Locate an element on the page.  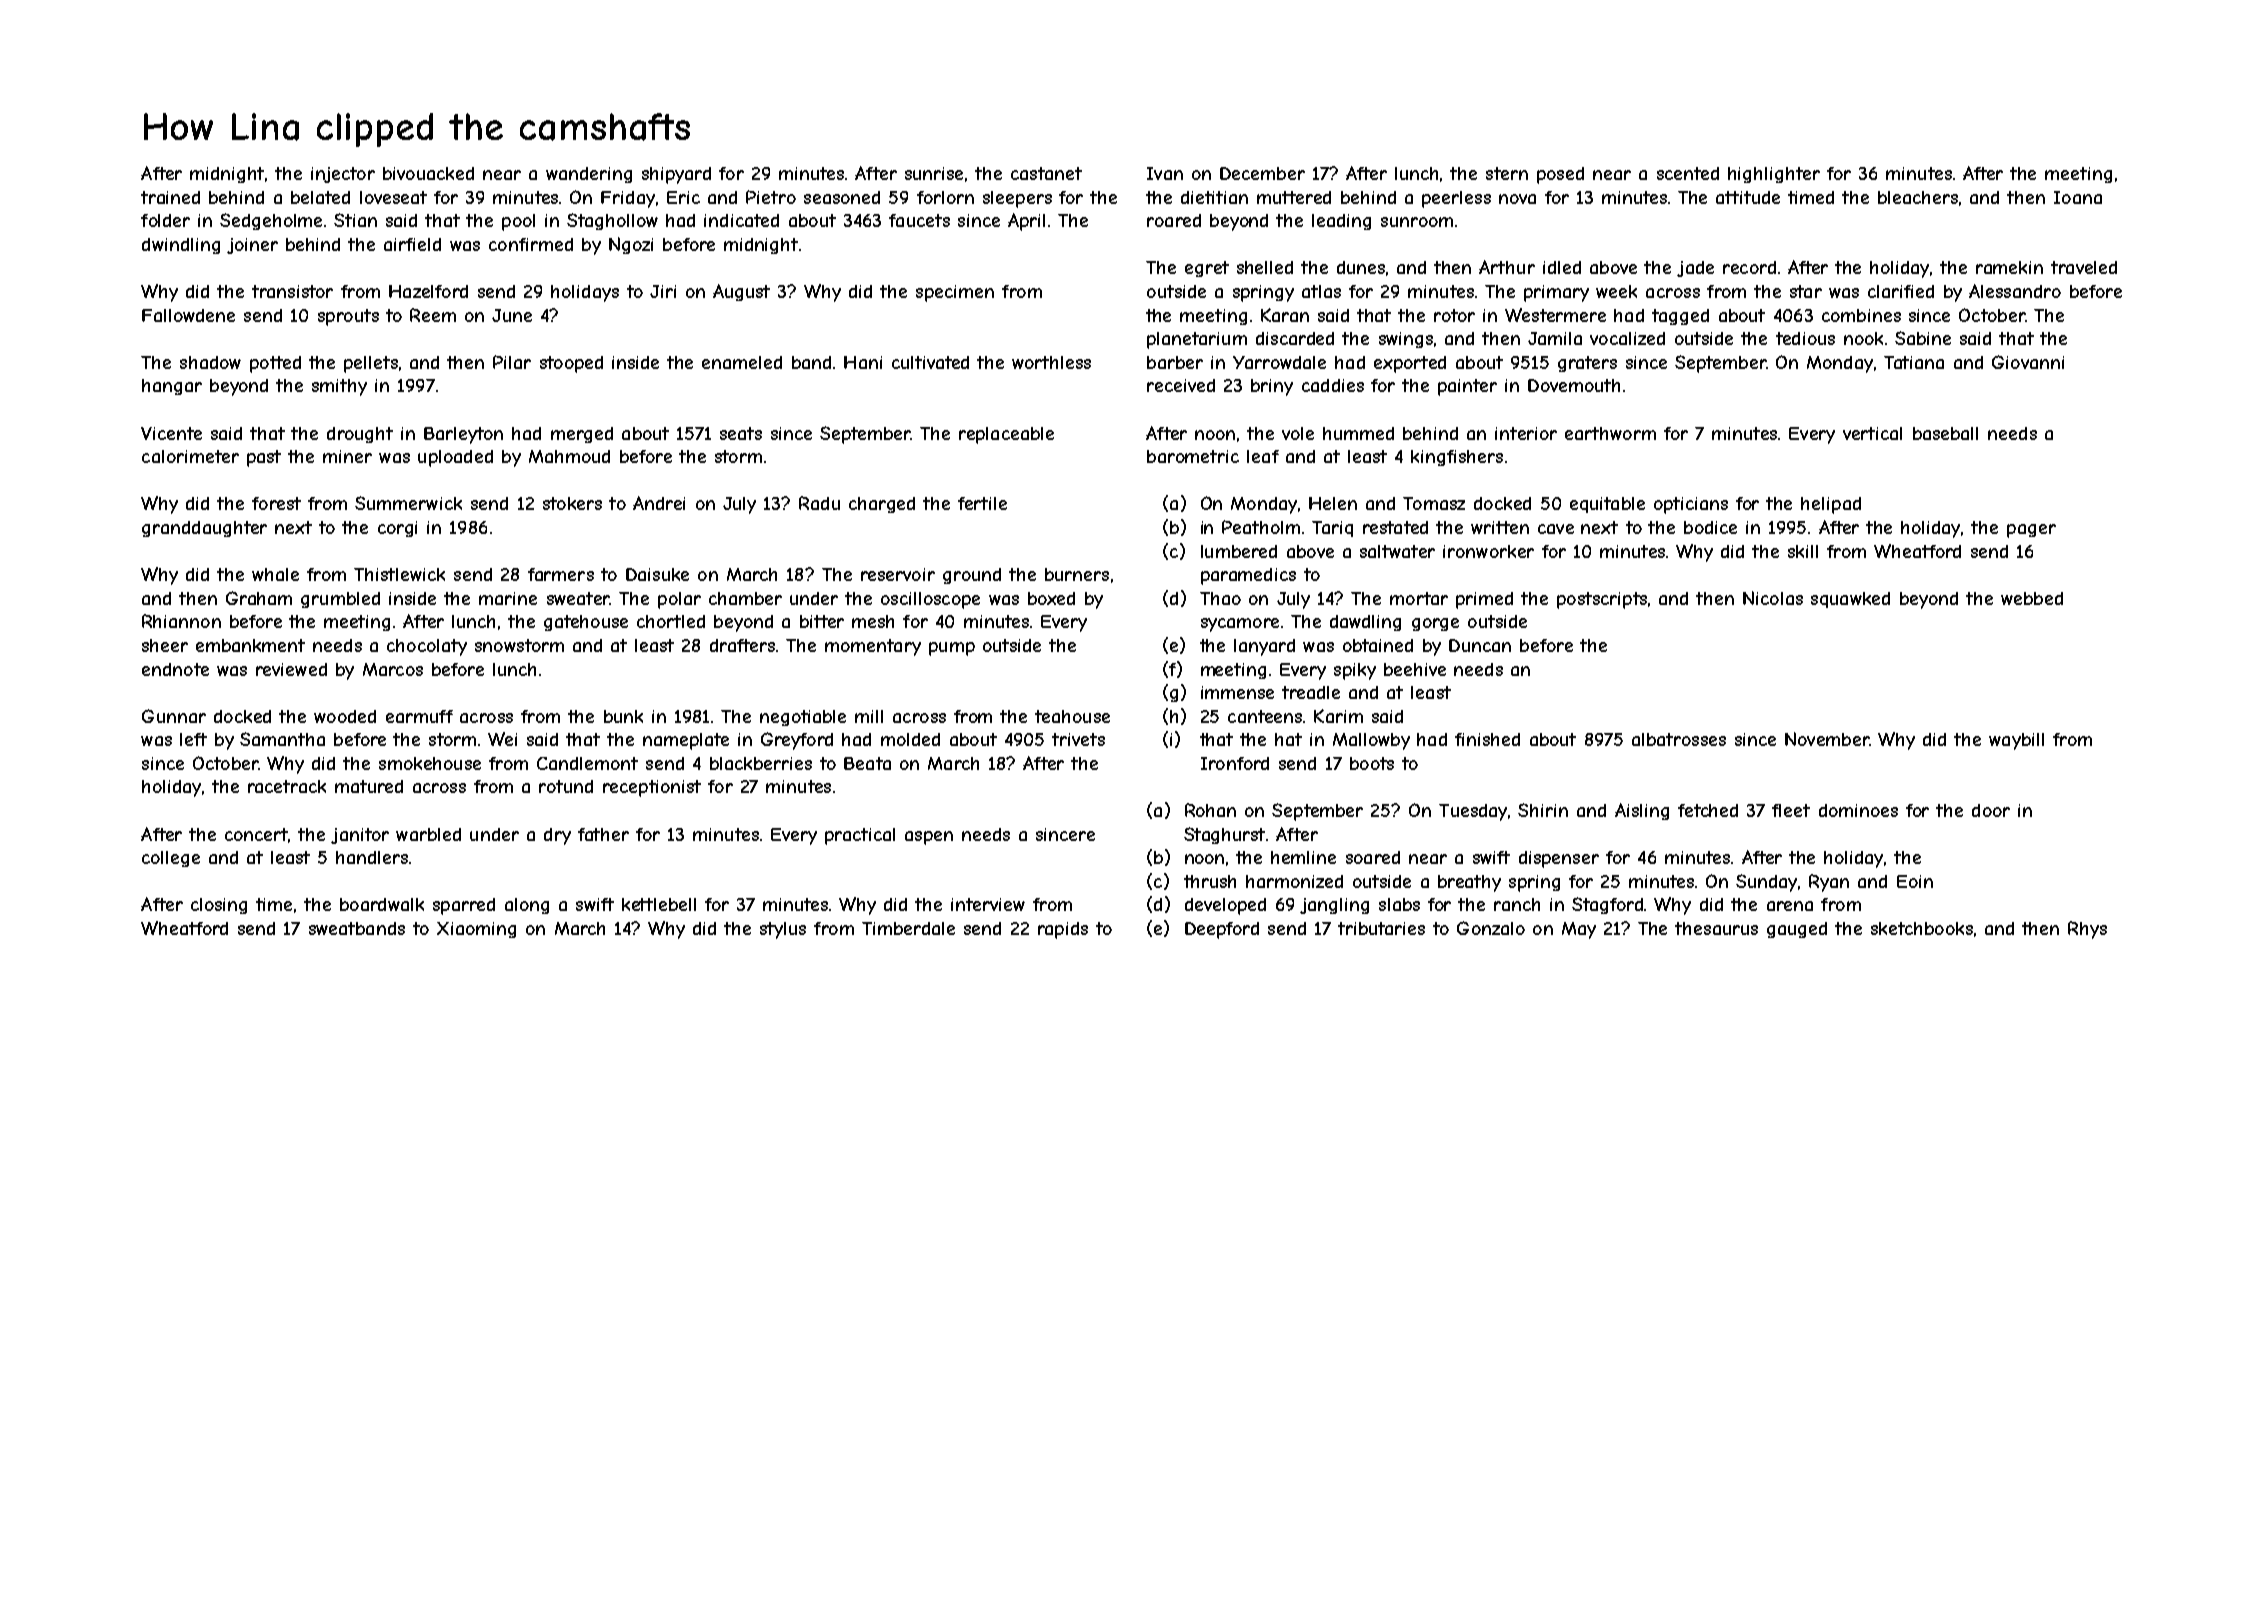
Ngozi is located at coordinates (631, 245).
